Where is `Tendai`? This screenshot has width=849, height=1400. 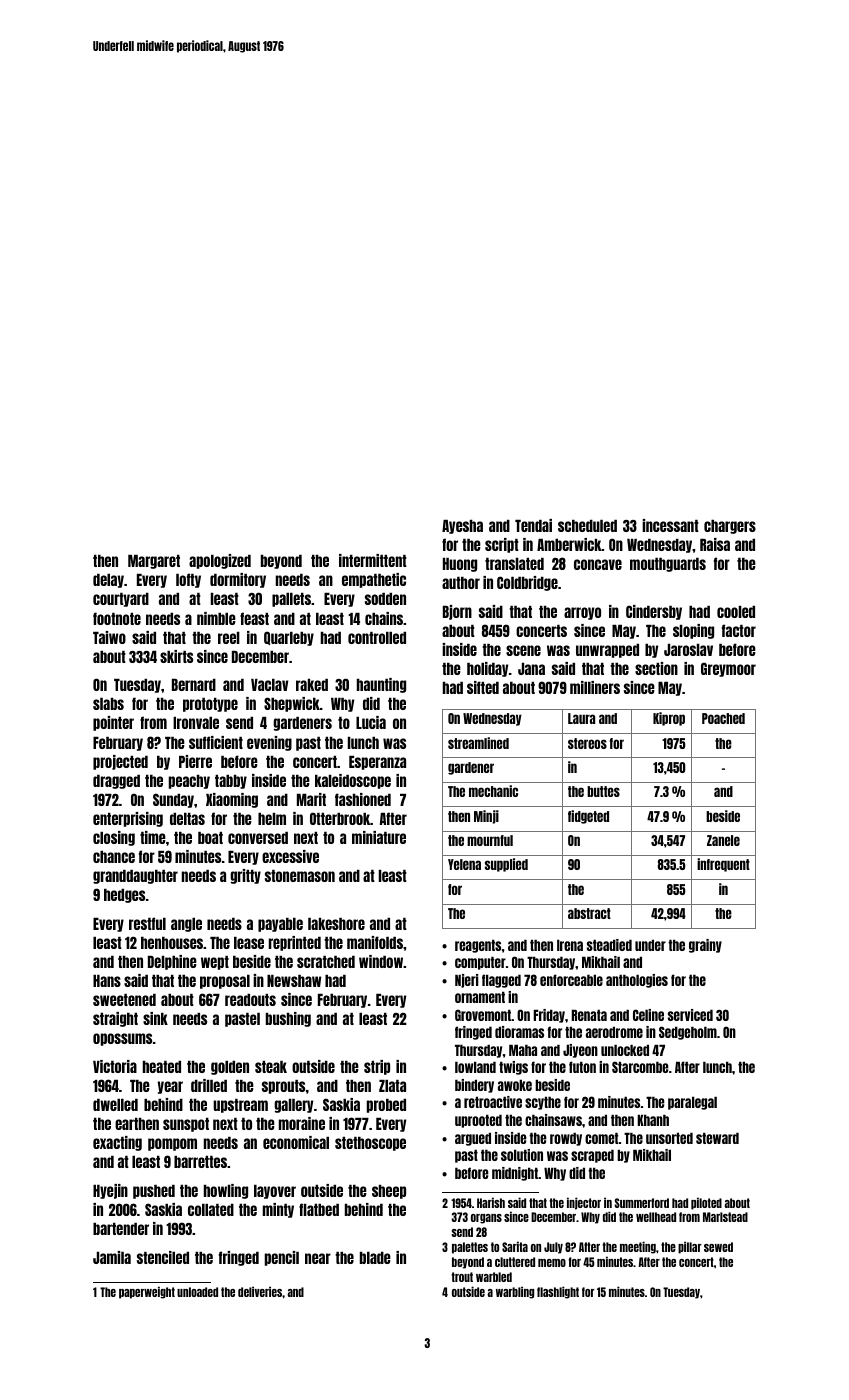 Tendai is located at coordinates (533, 525).
